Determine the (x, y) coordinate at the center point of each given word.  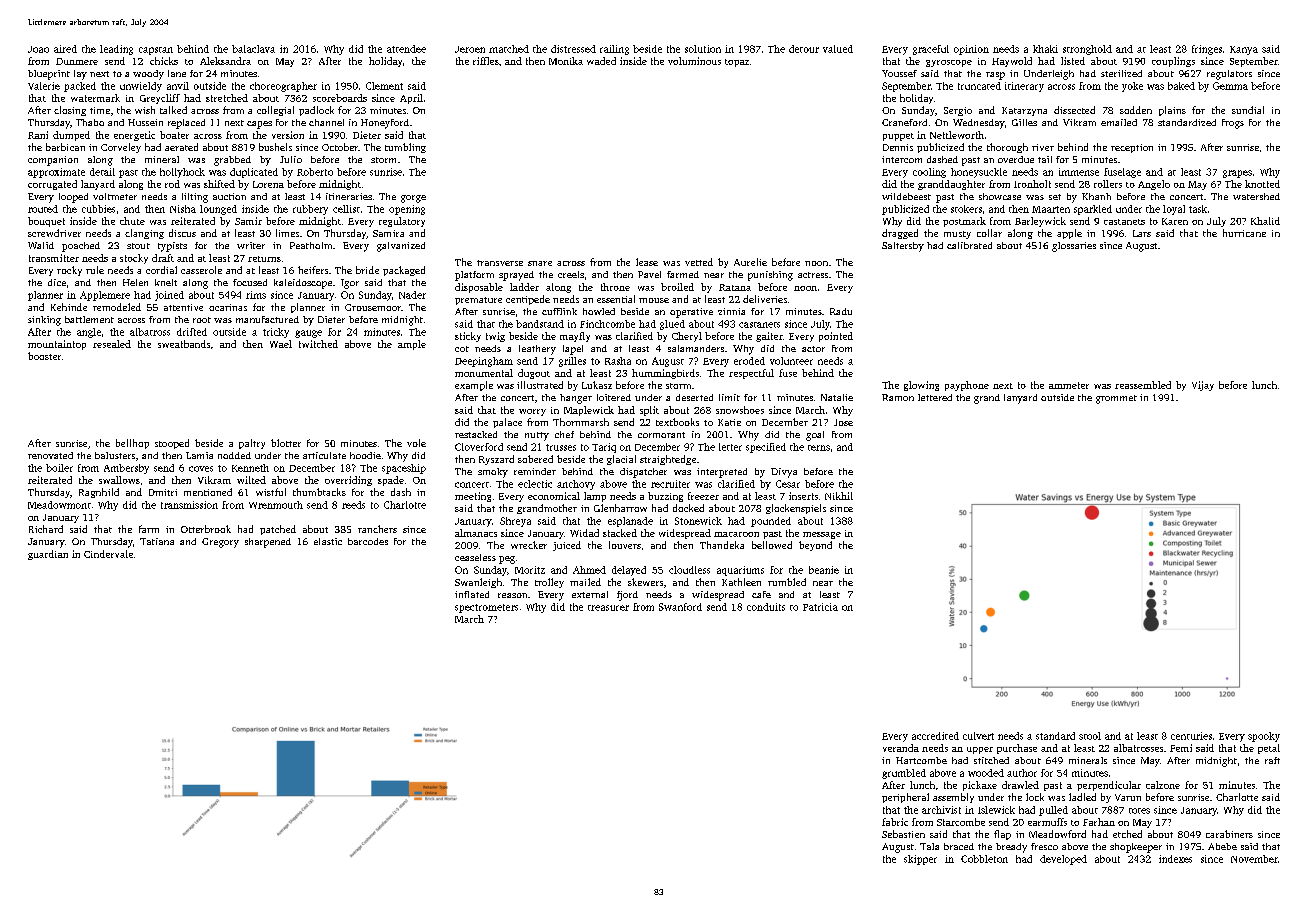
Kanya (1244, 50)
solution (703, 49)
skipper (920, 860)
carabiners (1229, 834)
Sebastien (903, 834)
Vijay (1203, 386)
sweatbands (184, 344)
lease (647, 262)
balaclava (253, 49)
